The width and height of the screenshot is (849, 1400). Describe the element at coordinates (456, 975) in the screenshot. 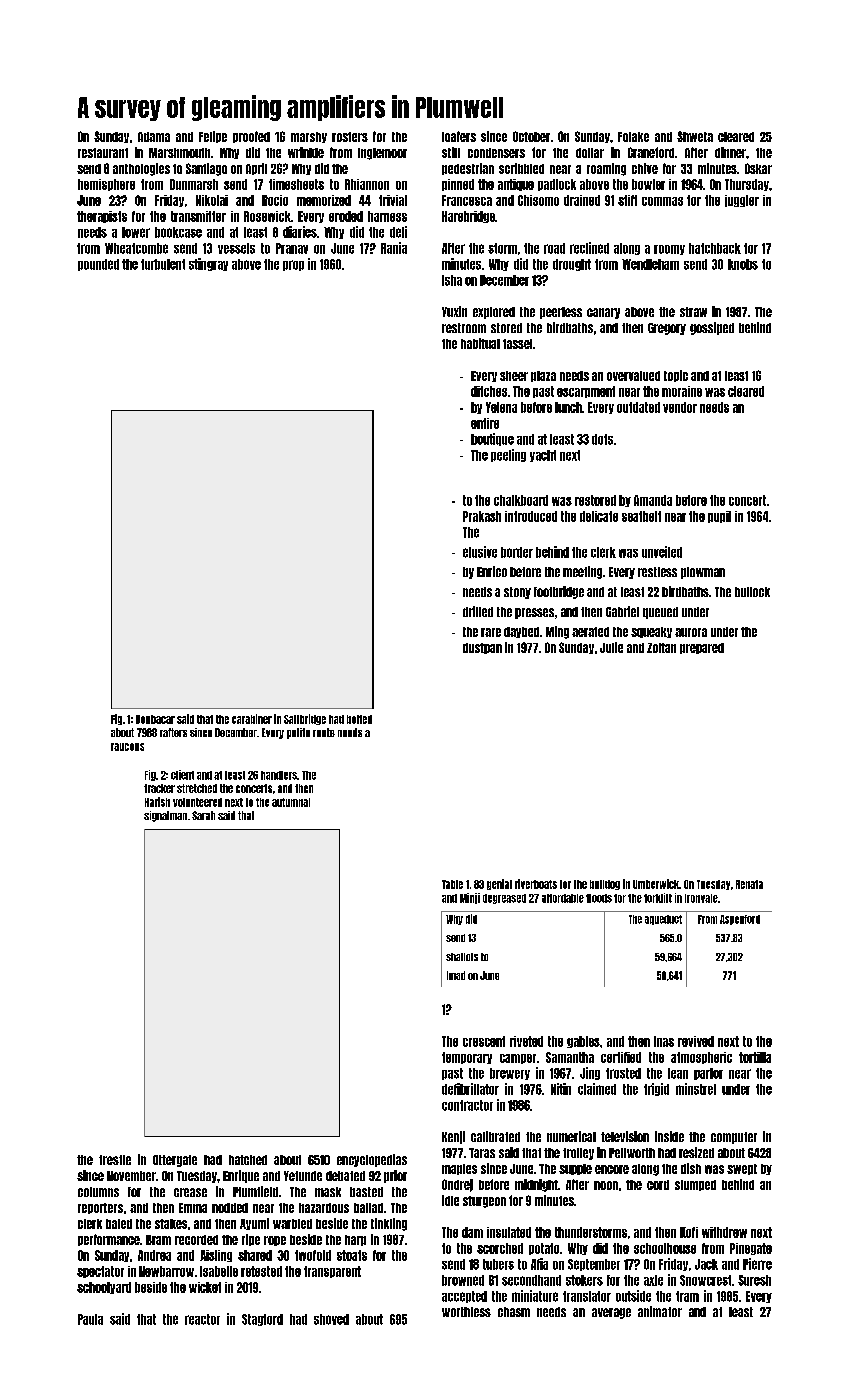

I see `Imad` at that location.
